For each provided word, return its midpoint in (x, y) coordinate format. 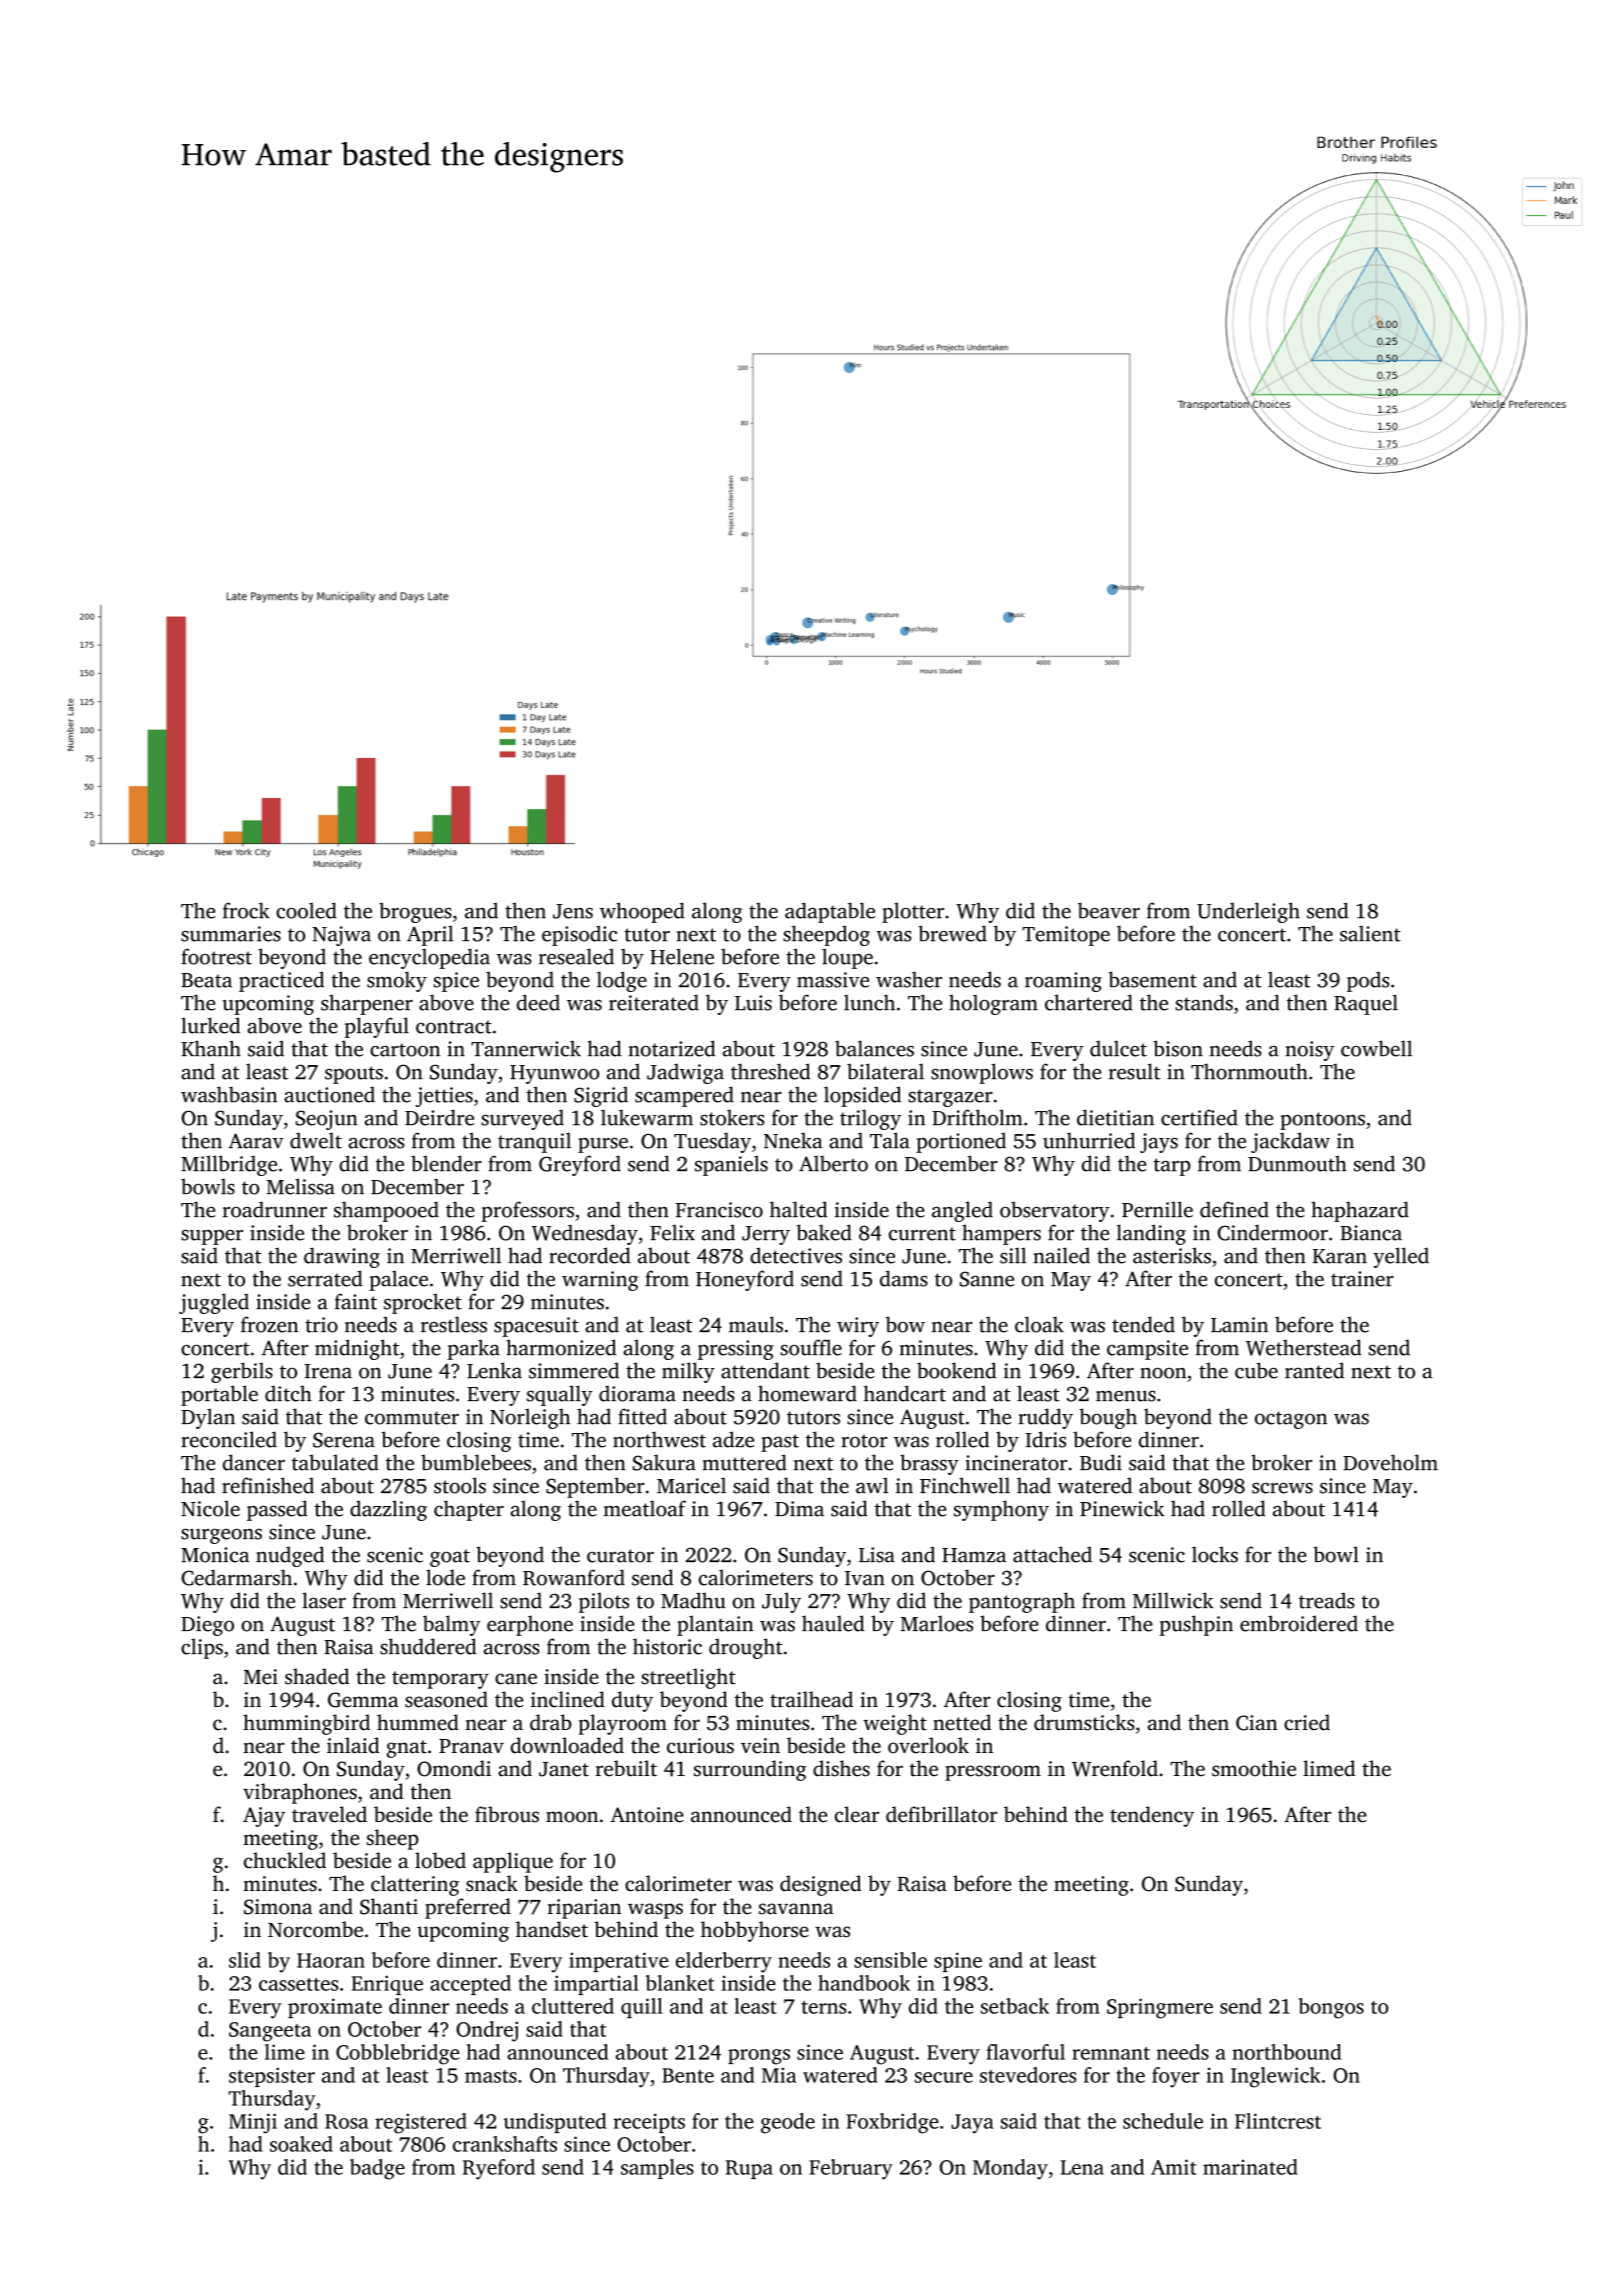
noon (1163, 1373)
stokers (732, 1117)
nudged (290, 1556)
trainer (1362, 1279)
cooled (306, 910)
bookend (956, 1370)
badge (377, 2169)
